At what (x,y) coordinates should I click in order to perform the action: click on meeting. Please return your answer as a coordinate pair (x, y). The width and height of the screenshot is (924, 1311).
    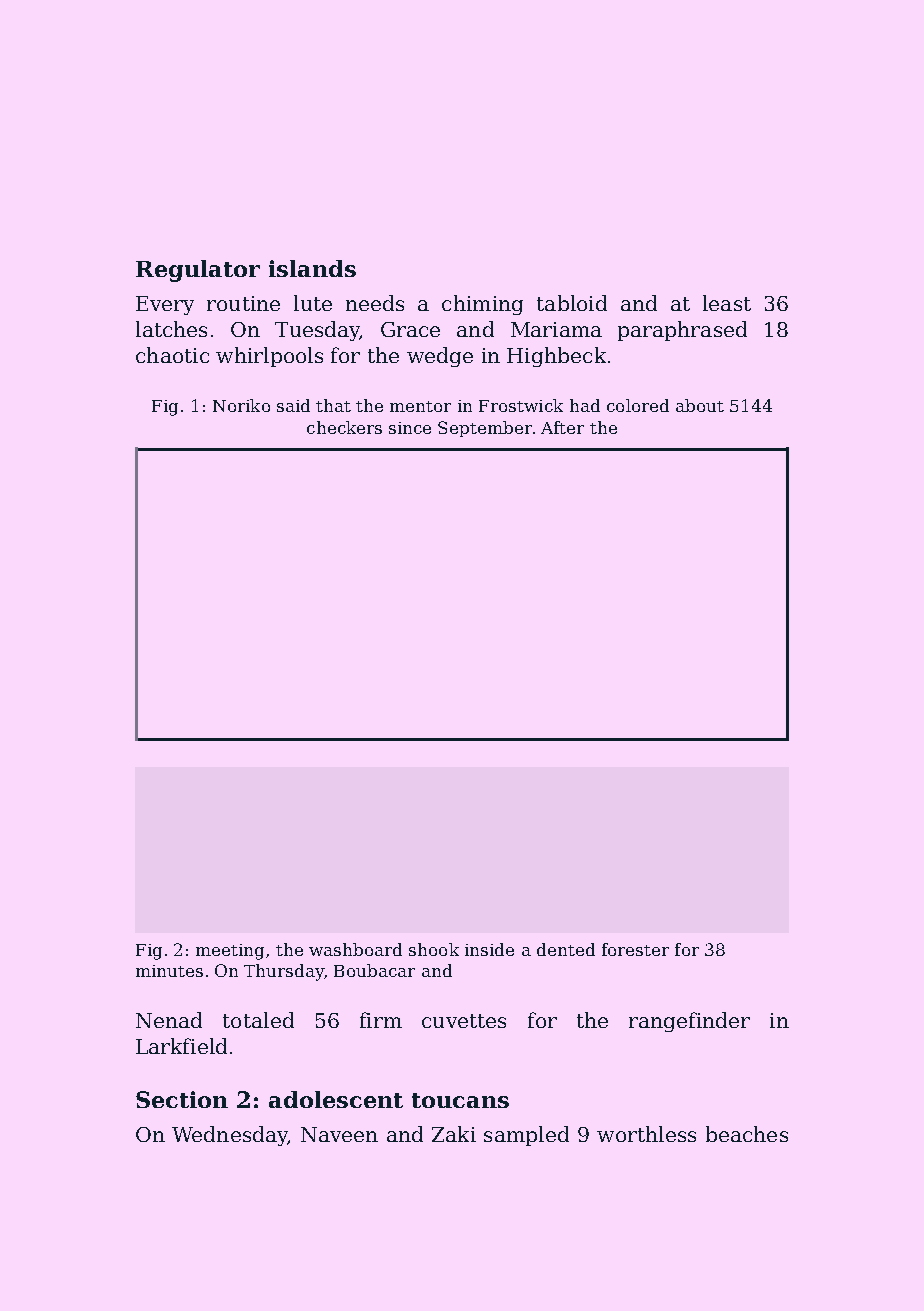
    Looking at the image, I should click on (230, 952).
